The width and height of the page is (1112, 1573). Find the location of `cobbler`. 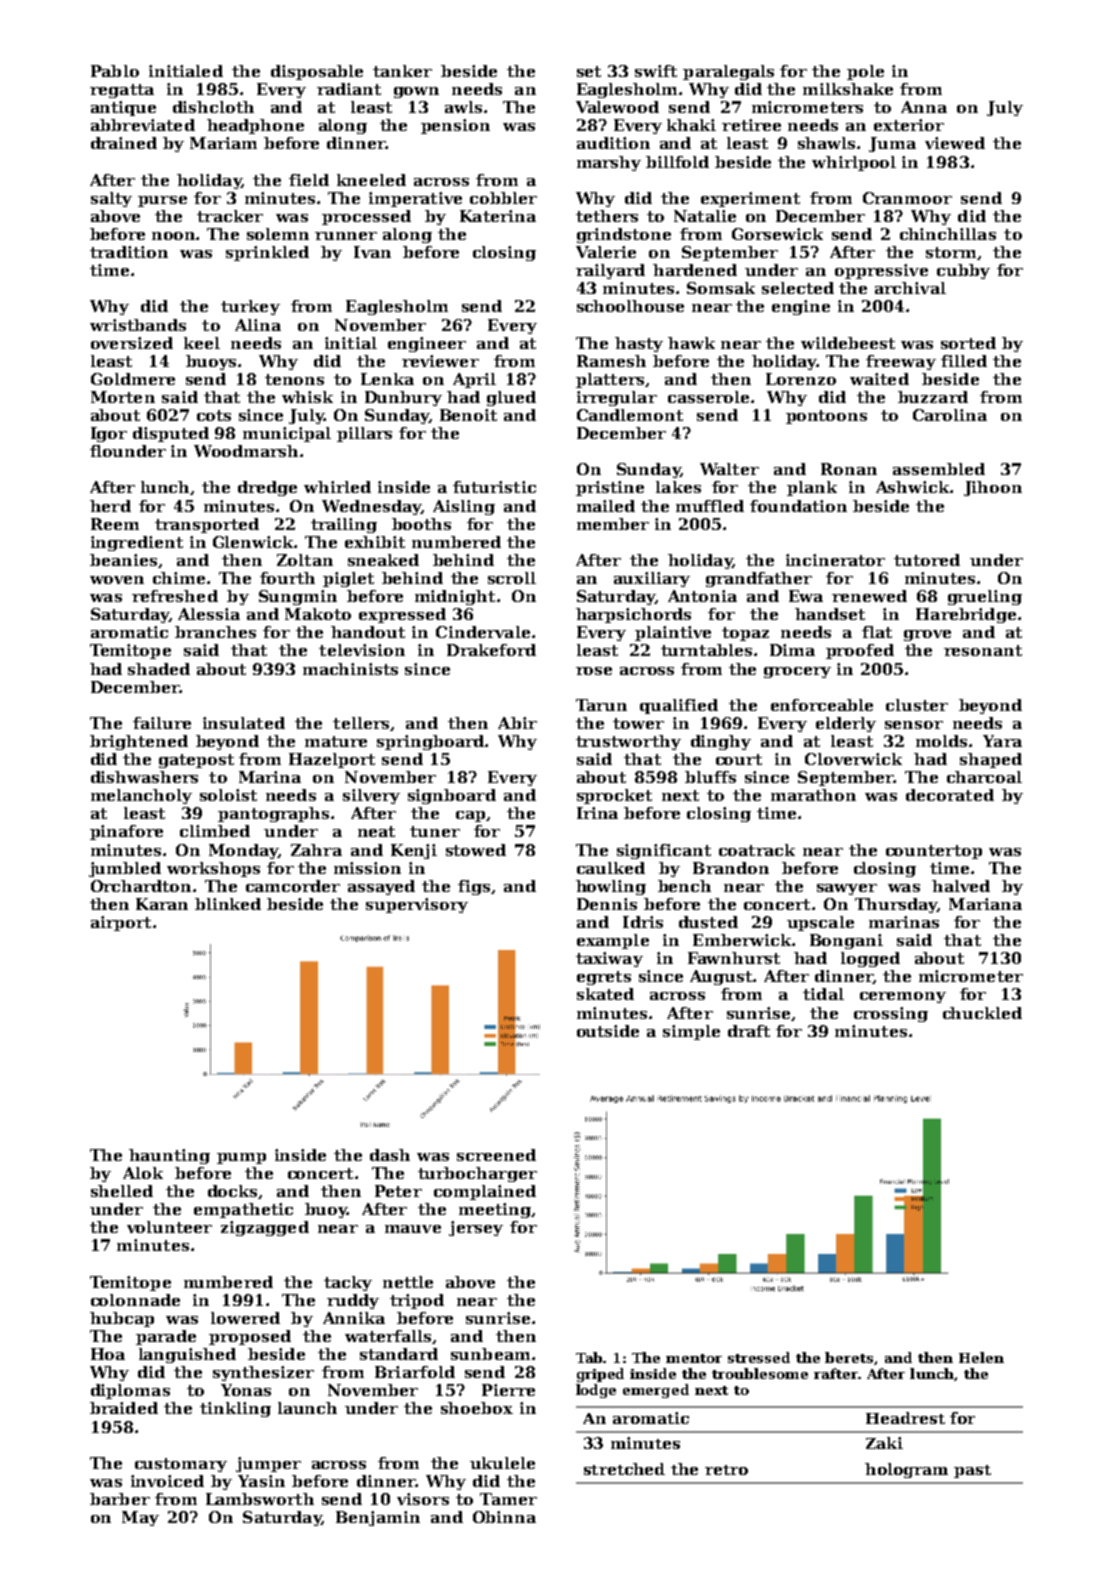

cobbler is located at coordinates (503, 198).
